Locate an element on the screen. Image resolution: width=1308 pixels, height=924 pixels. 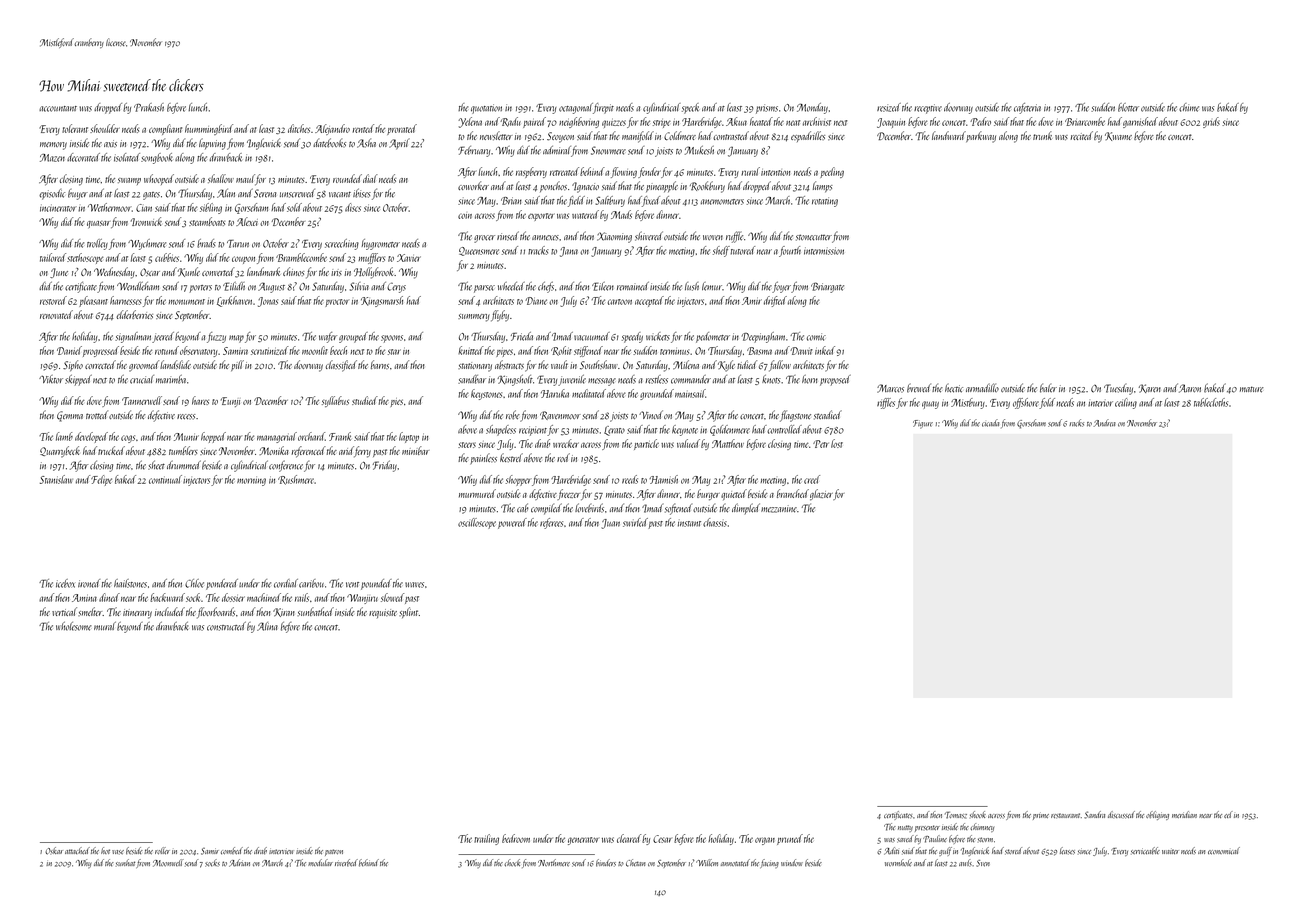
mature is located at coordinates (1252, 389).
